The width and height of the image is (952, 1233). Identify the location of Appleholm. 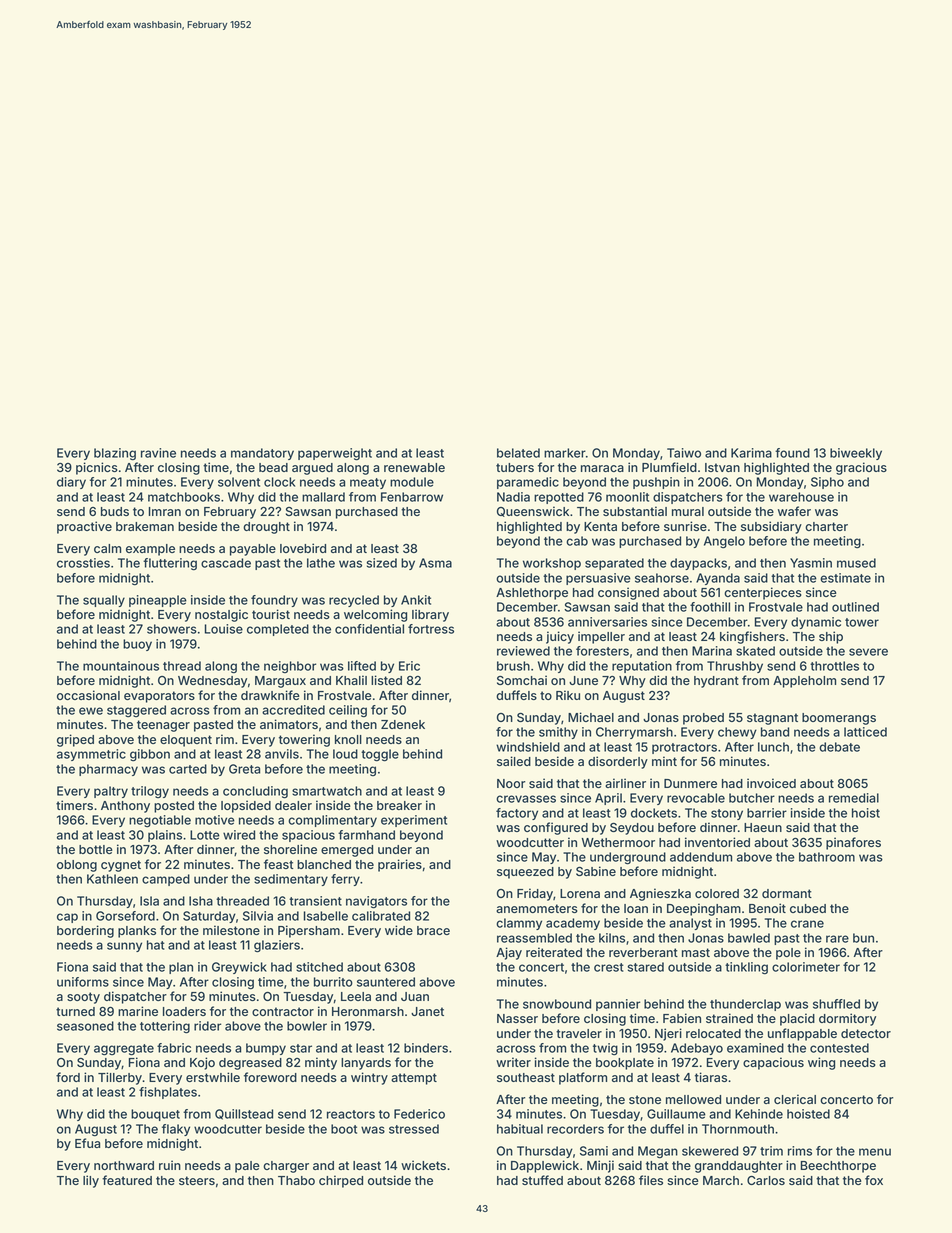
(804, 682).
